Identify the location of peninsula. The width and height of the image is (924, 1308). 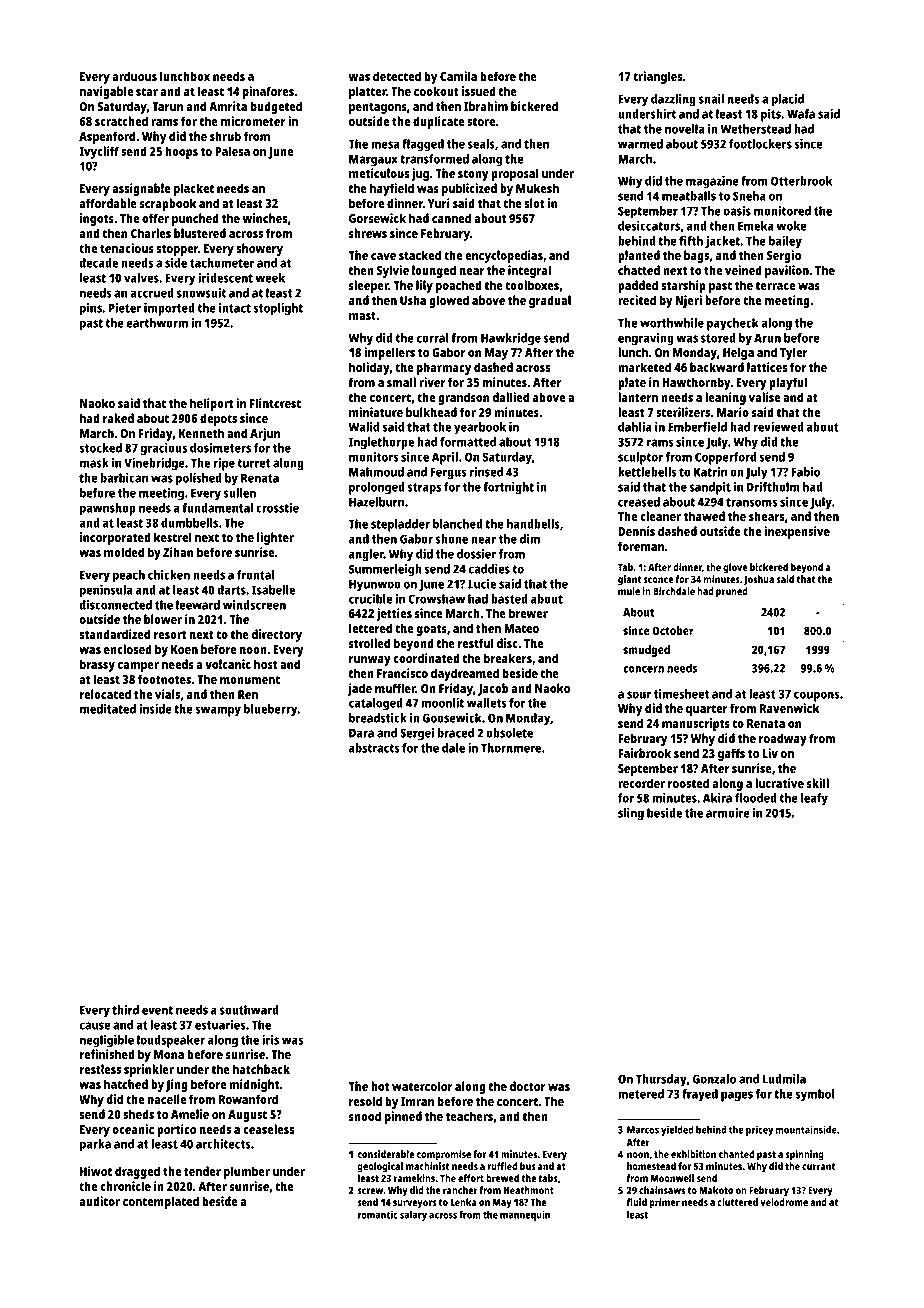
(106, 591).
